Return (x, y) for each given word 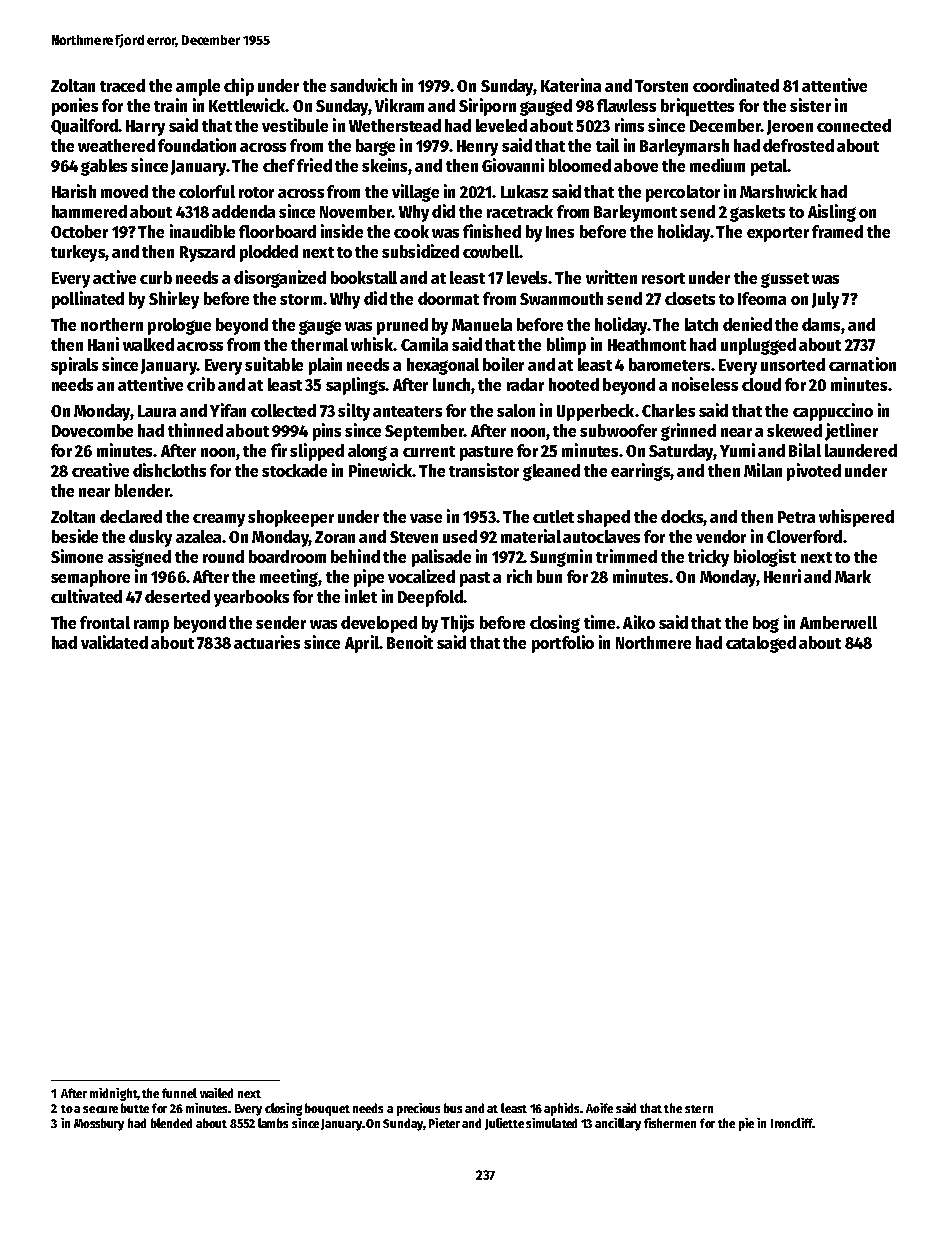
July (825, 300)
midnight (114, 1094)
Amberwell (838, 622)
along (367, 452)
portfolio (563, 644)
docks (682, 518)
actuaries (267, 642)
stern (699, 1109)
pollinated (88, 300)
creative (100, 470)
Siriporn (487, 107)
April (362, 644)
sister (810, 105)
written (611, 277)
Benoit (410, 642)
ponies (75, 107)
